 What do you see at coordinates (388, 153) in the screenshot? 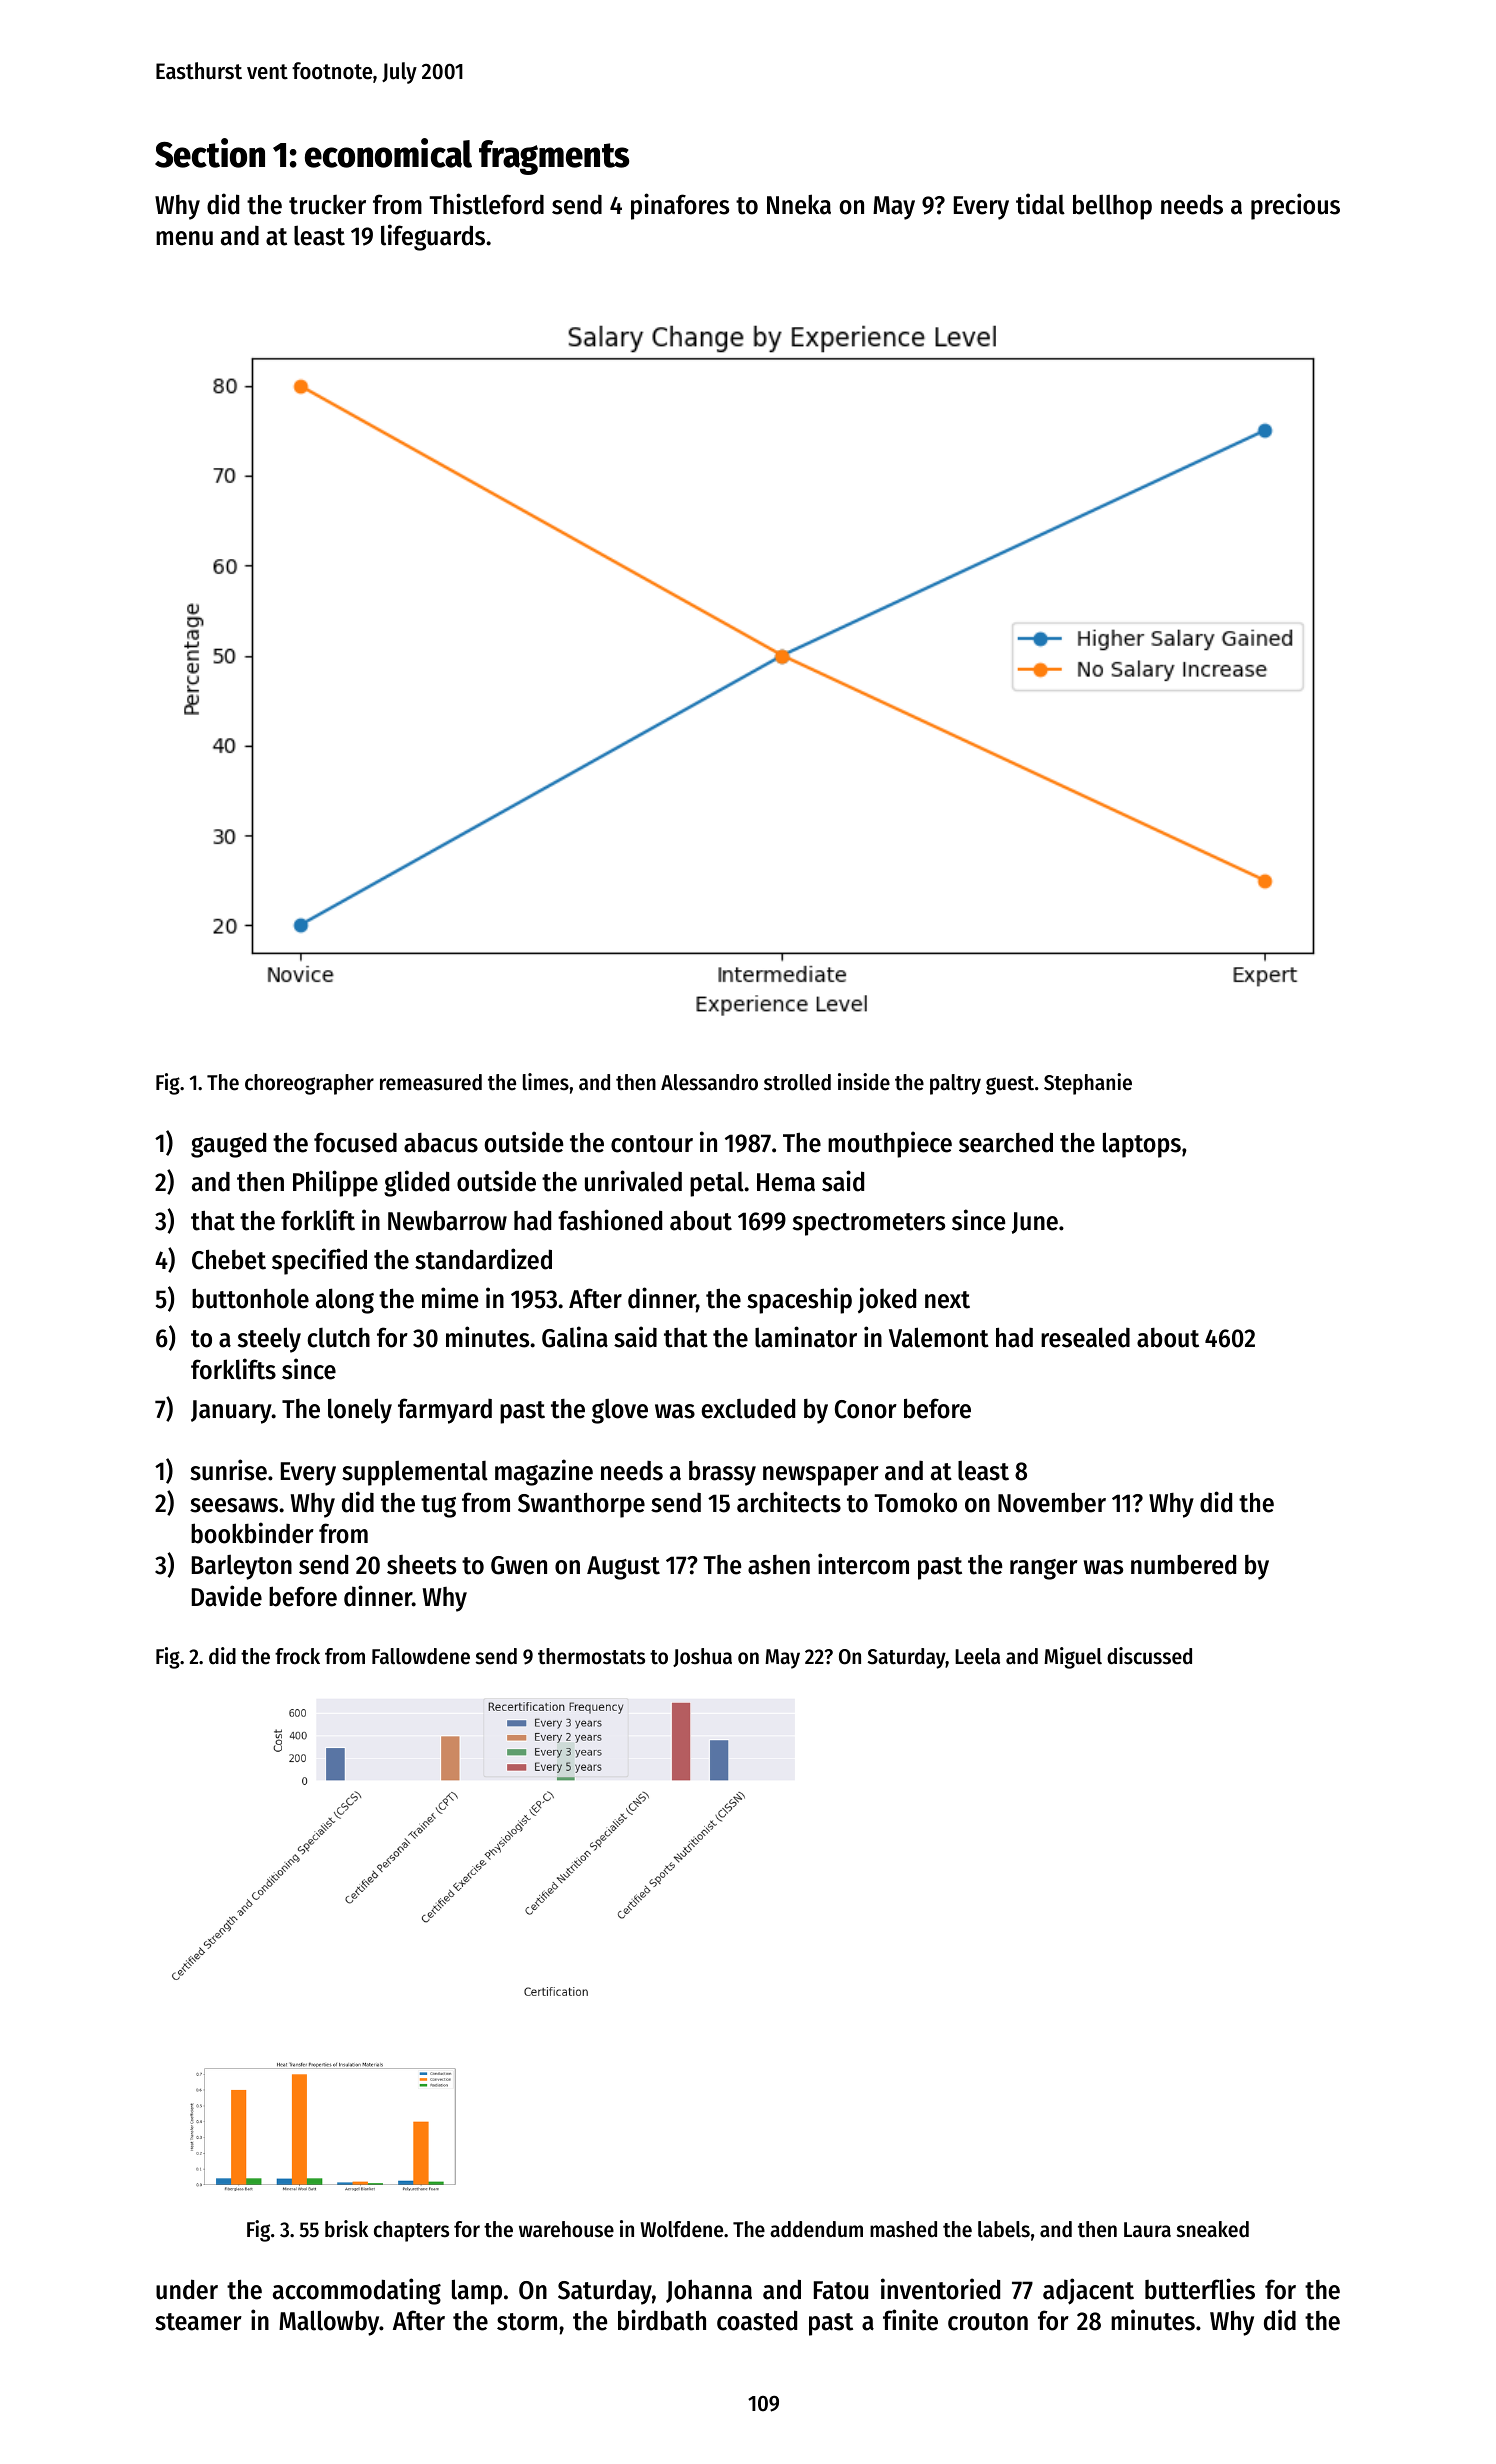
I see `economical` at bounding box center [388, 153].
